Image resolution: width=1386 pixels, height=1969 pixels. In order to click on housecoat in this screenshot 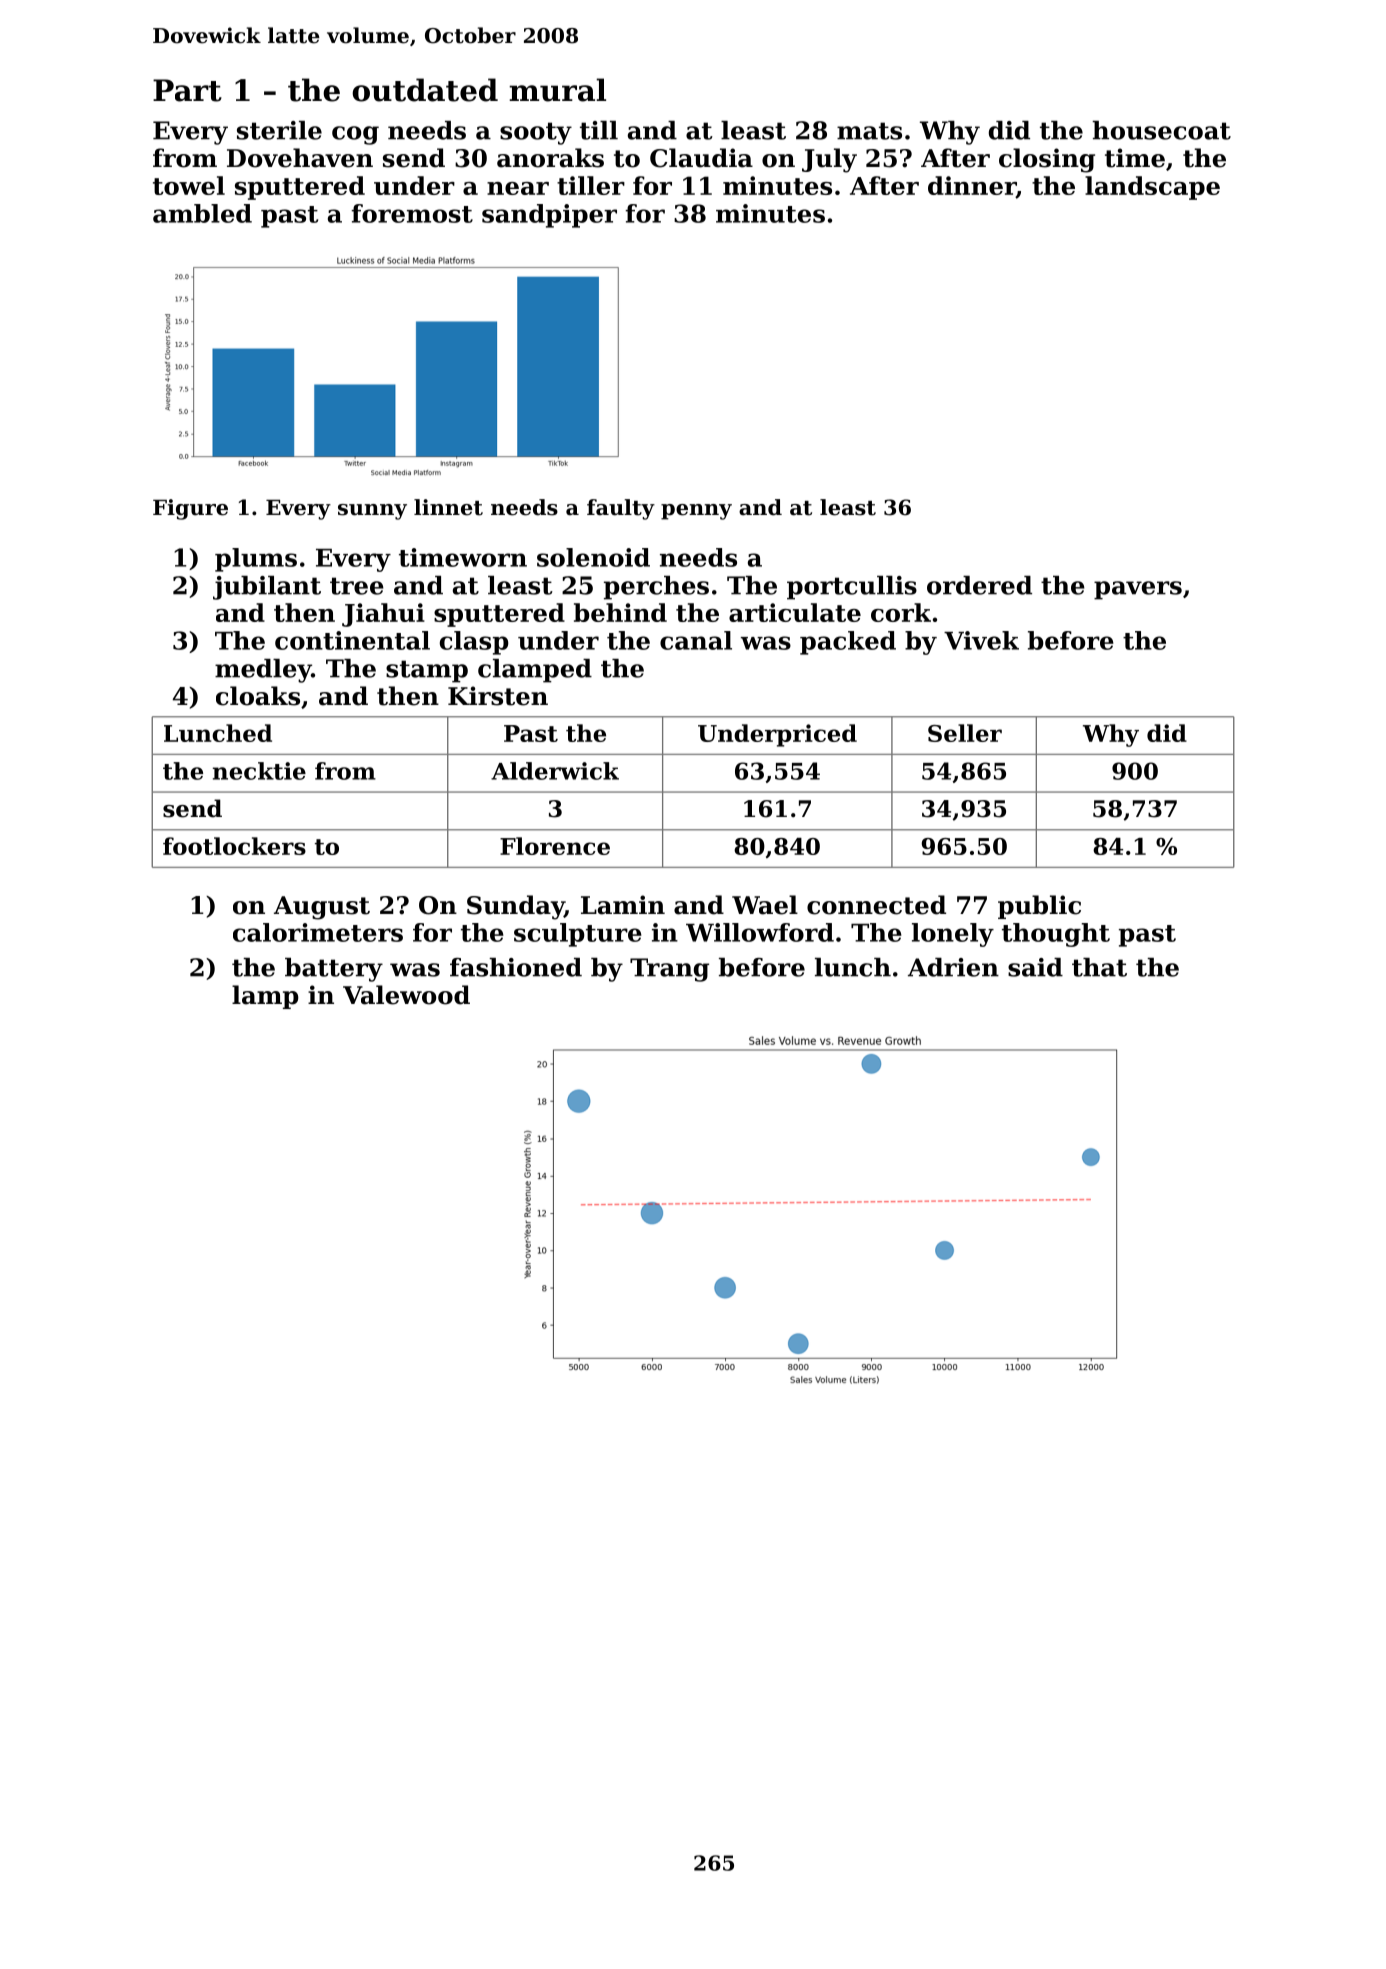, I will do `click(1161, 130)`.
